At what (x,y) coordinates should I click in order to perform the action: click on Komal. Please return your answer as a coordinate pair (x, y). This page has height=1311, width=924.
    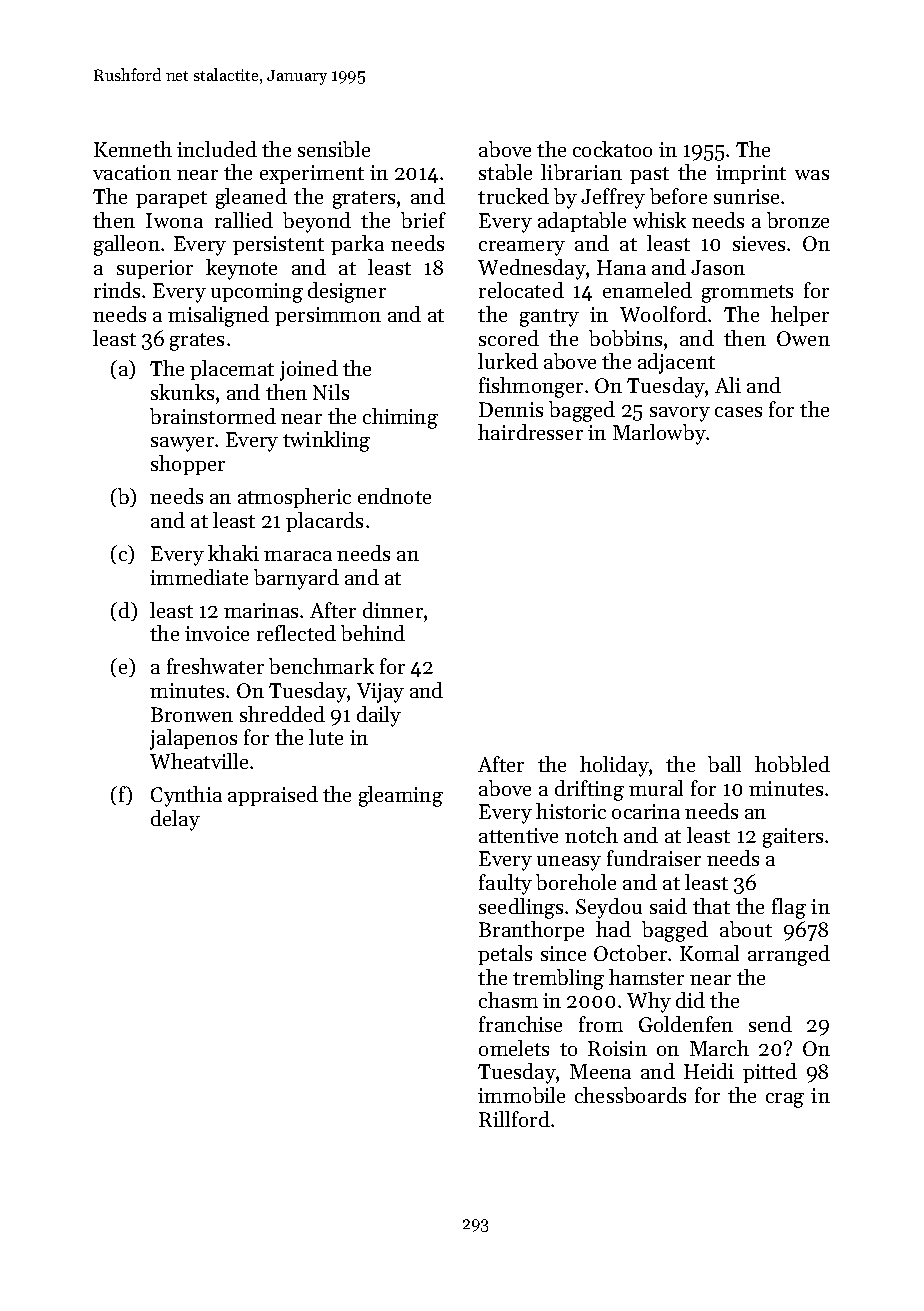
    Looking at the image, I should click on (709, 953).
